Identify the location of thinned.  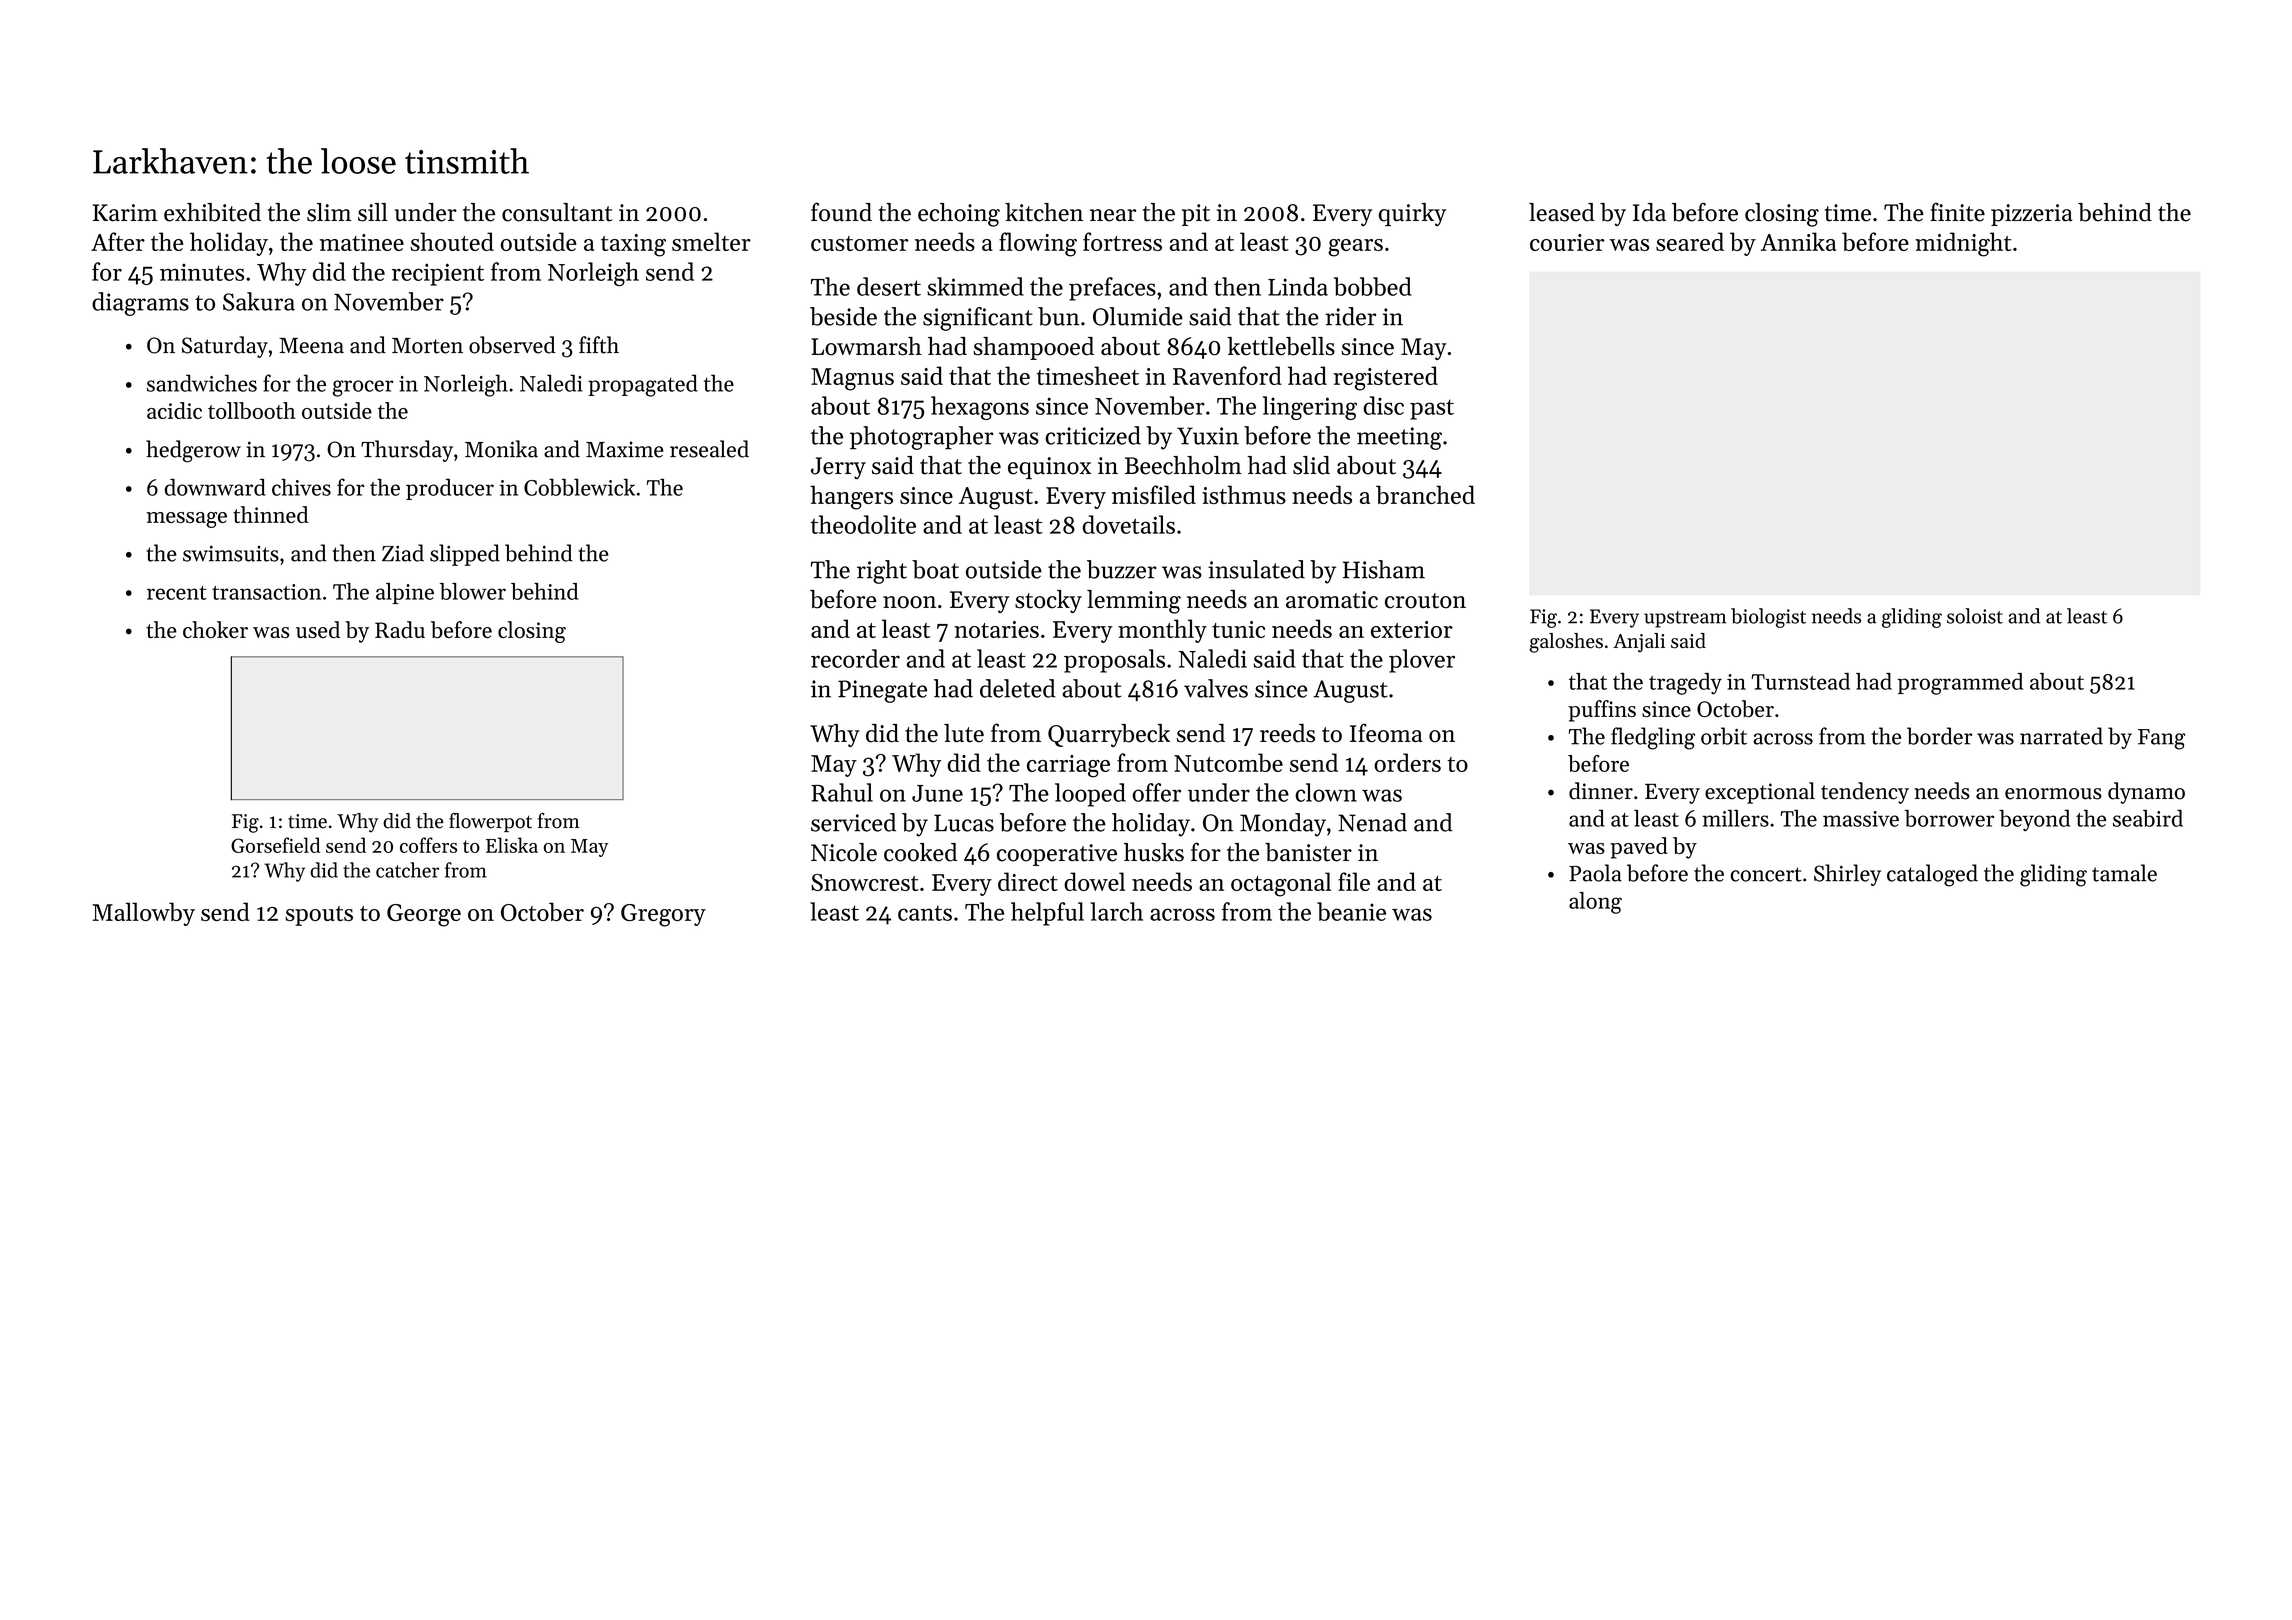
(271, 514).
